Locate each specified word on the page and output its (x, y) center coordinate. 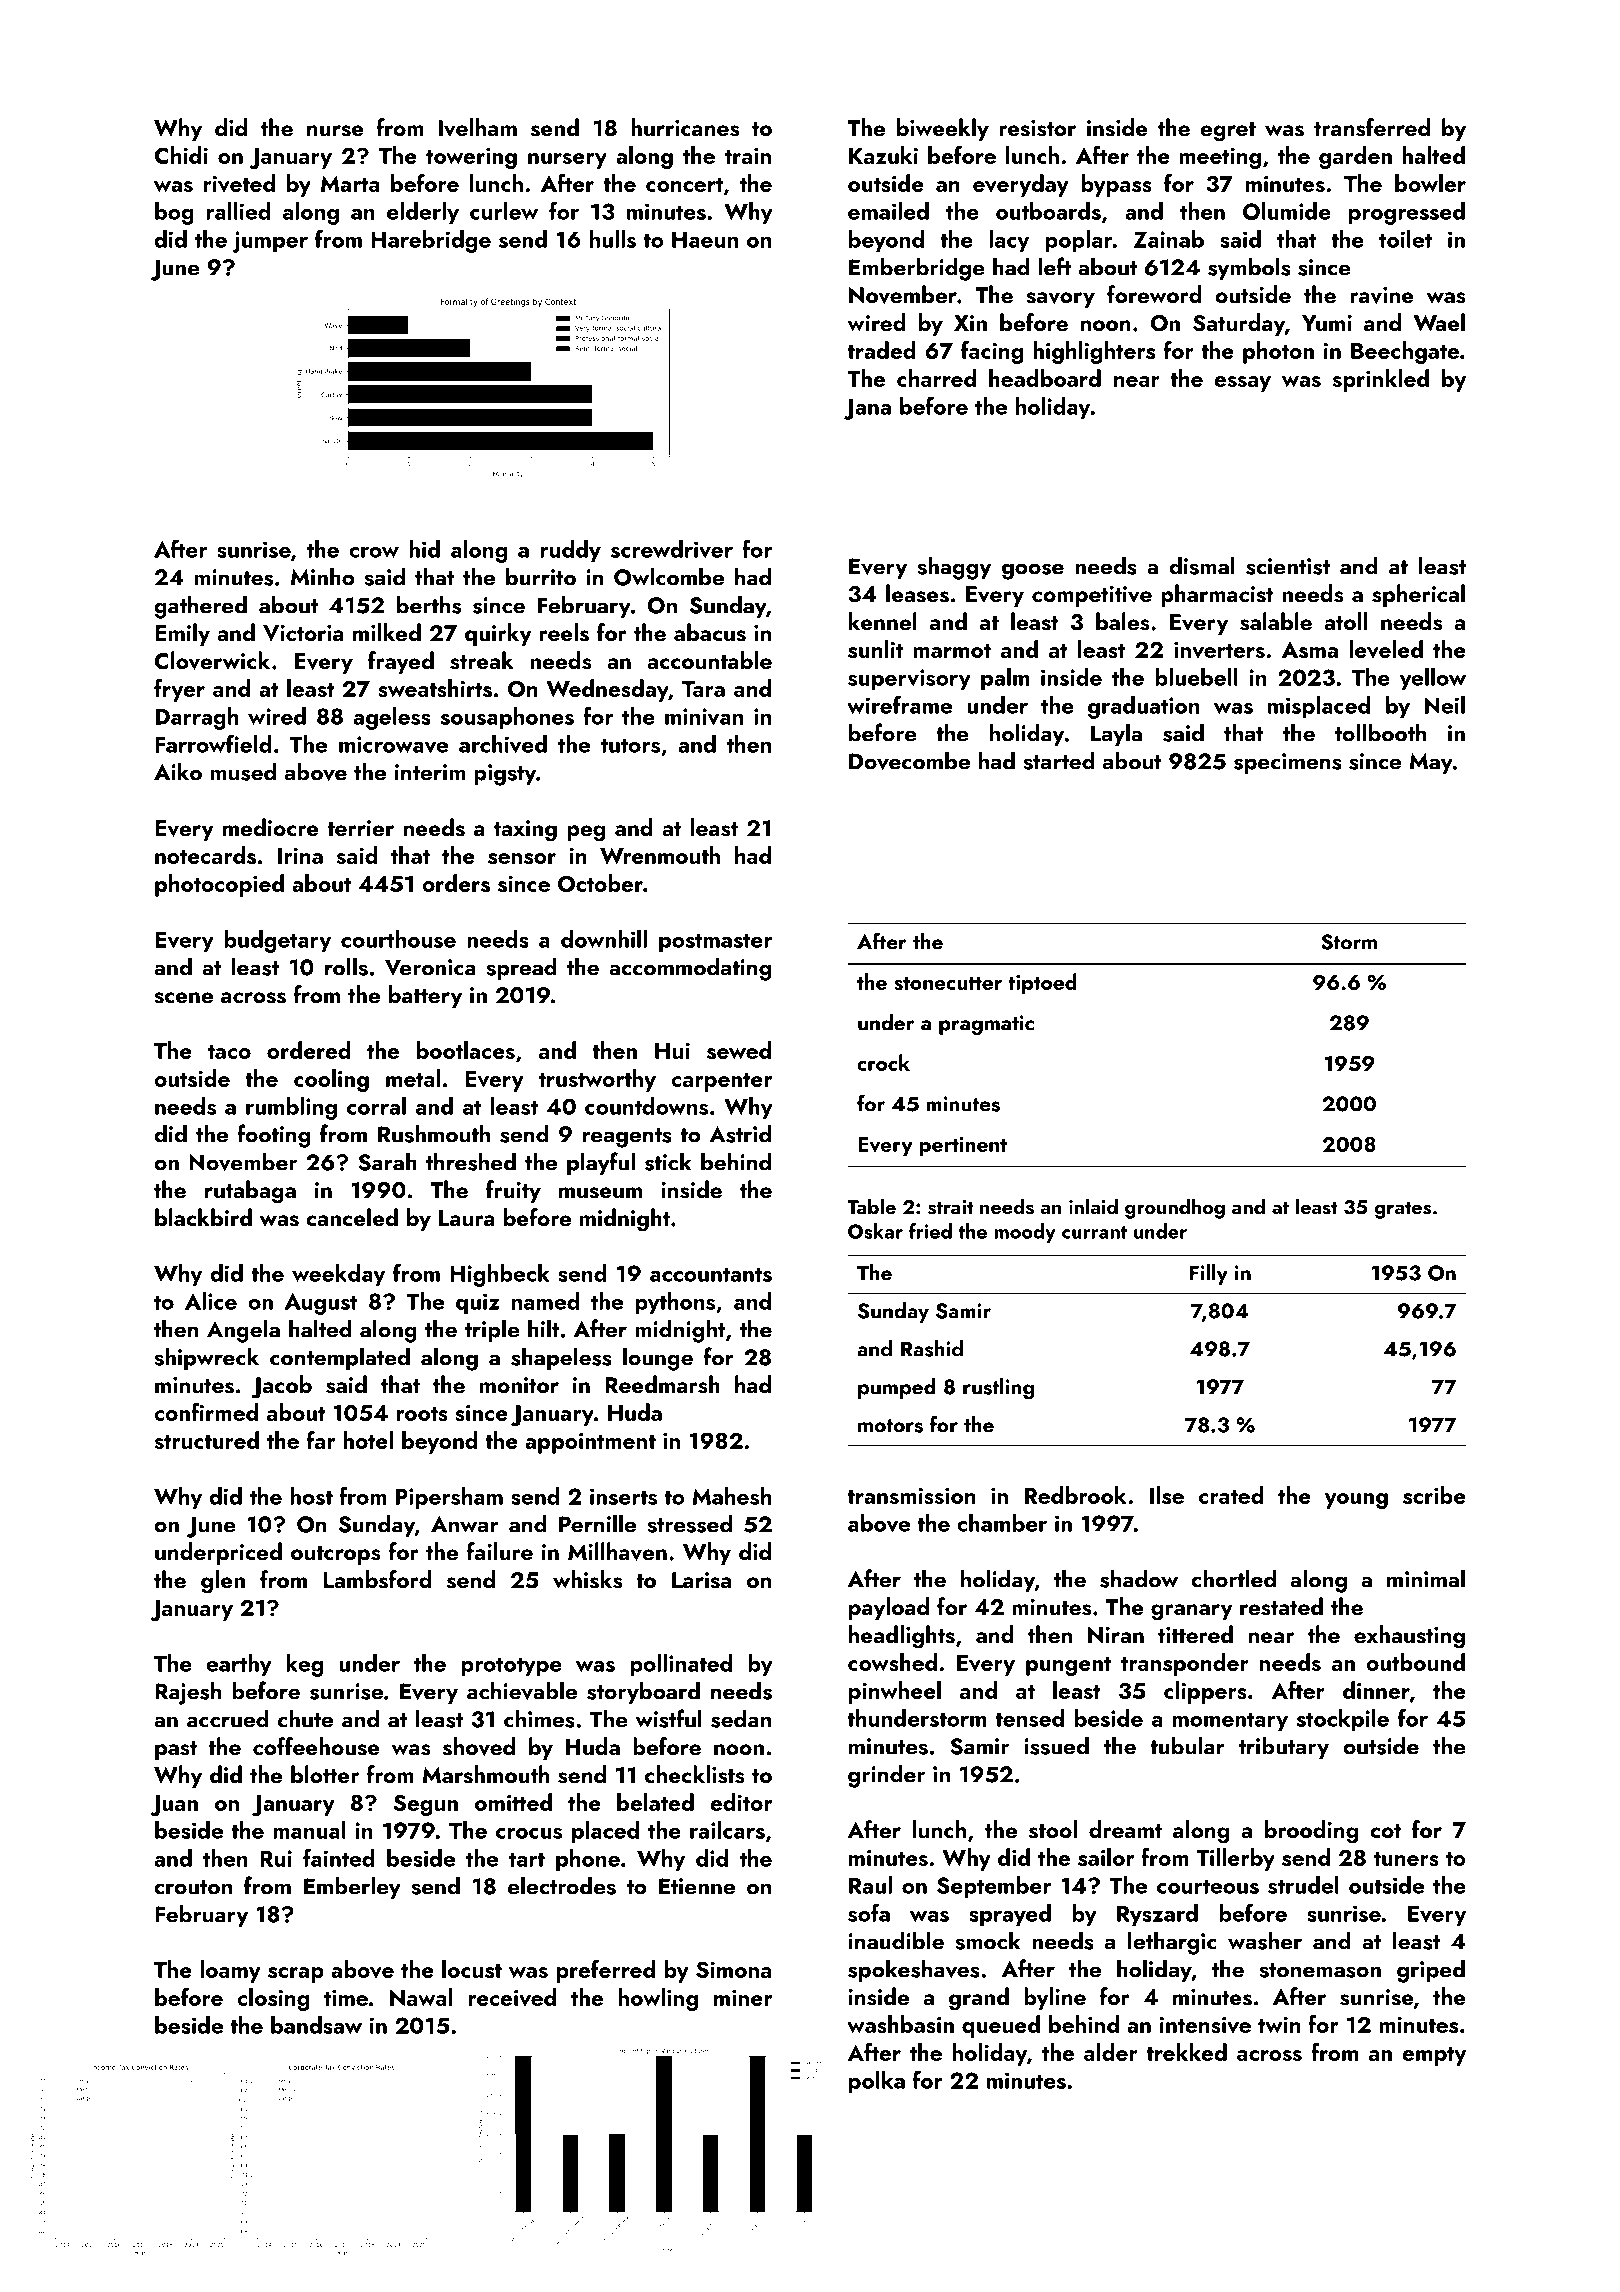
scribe (1434, 1495)
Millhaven (617, 1551)
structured (207, 1440)
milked (387, 632)
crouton (193, 1887)
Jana (867, 409)
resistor (1037, 128)
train (748, 155)
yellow (1433, 679)
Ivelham (477, 127)
